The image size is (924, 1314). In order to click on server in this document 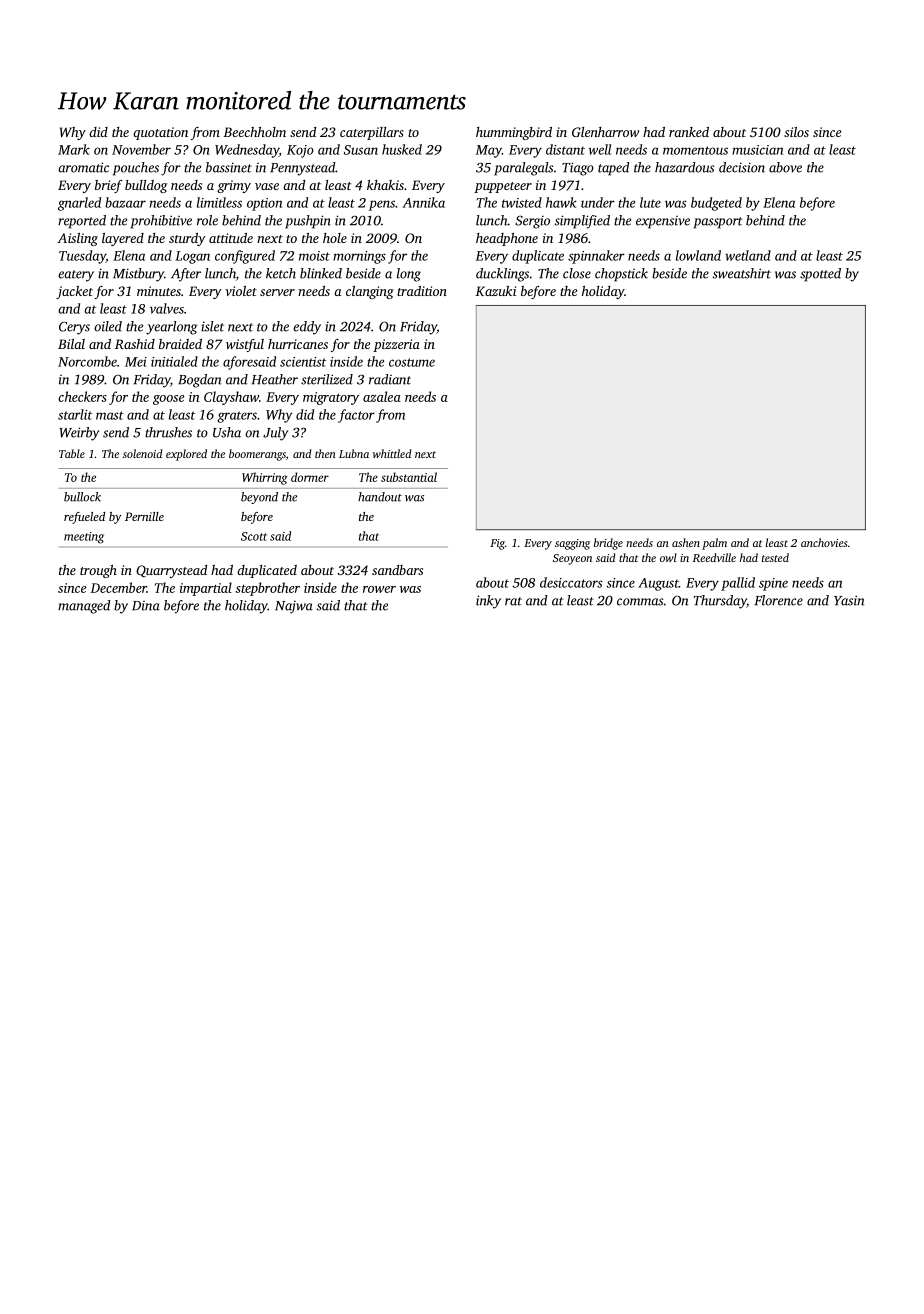, I will do `click(277, 292)`.
